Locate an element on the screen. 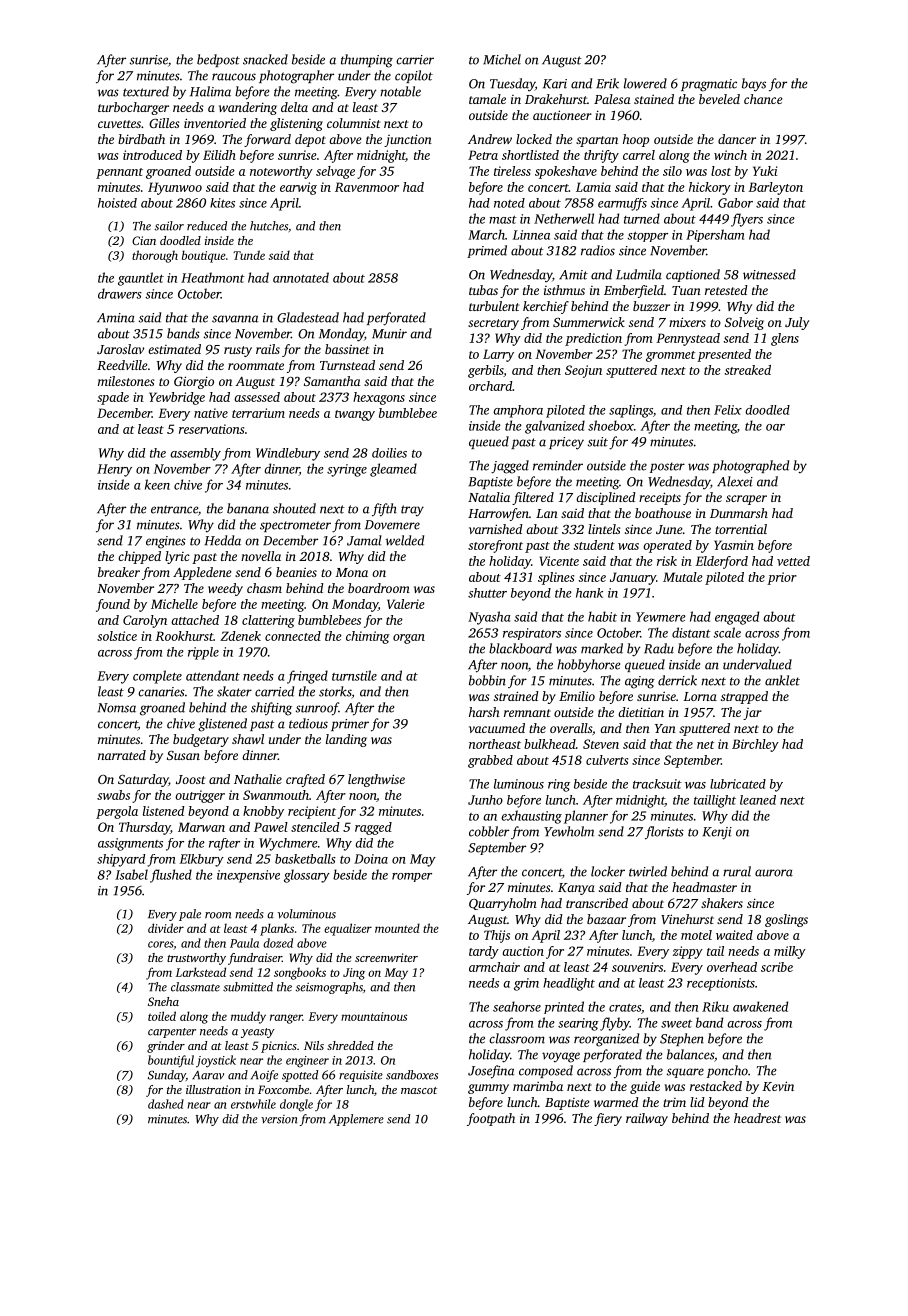 The width and height of the screenshot is (908, 1316). Cian is located at coordinates (144, 240).
